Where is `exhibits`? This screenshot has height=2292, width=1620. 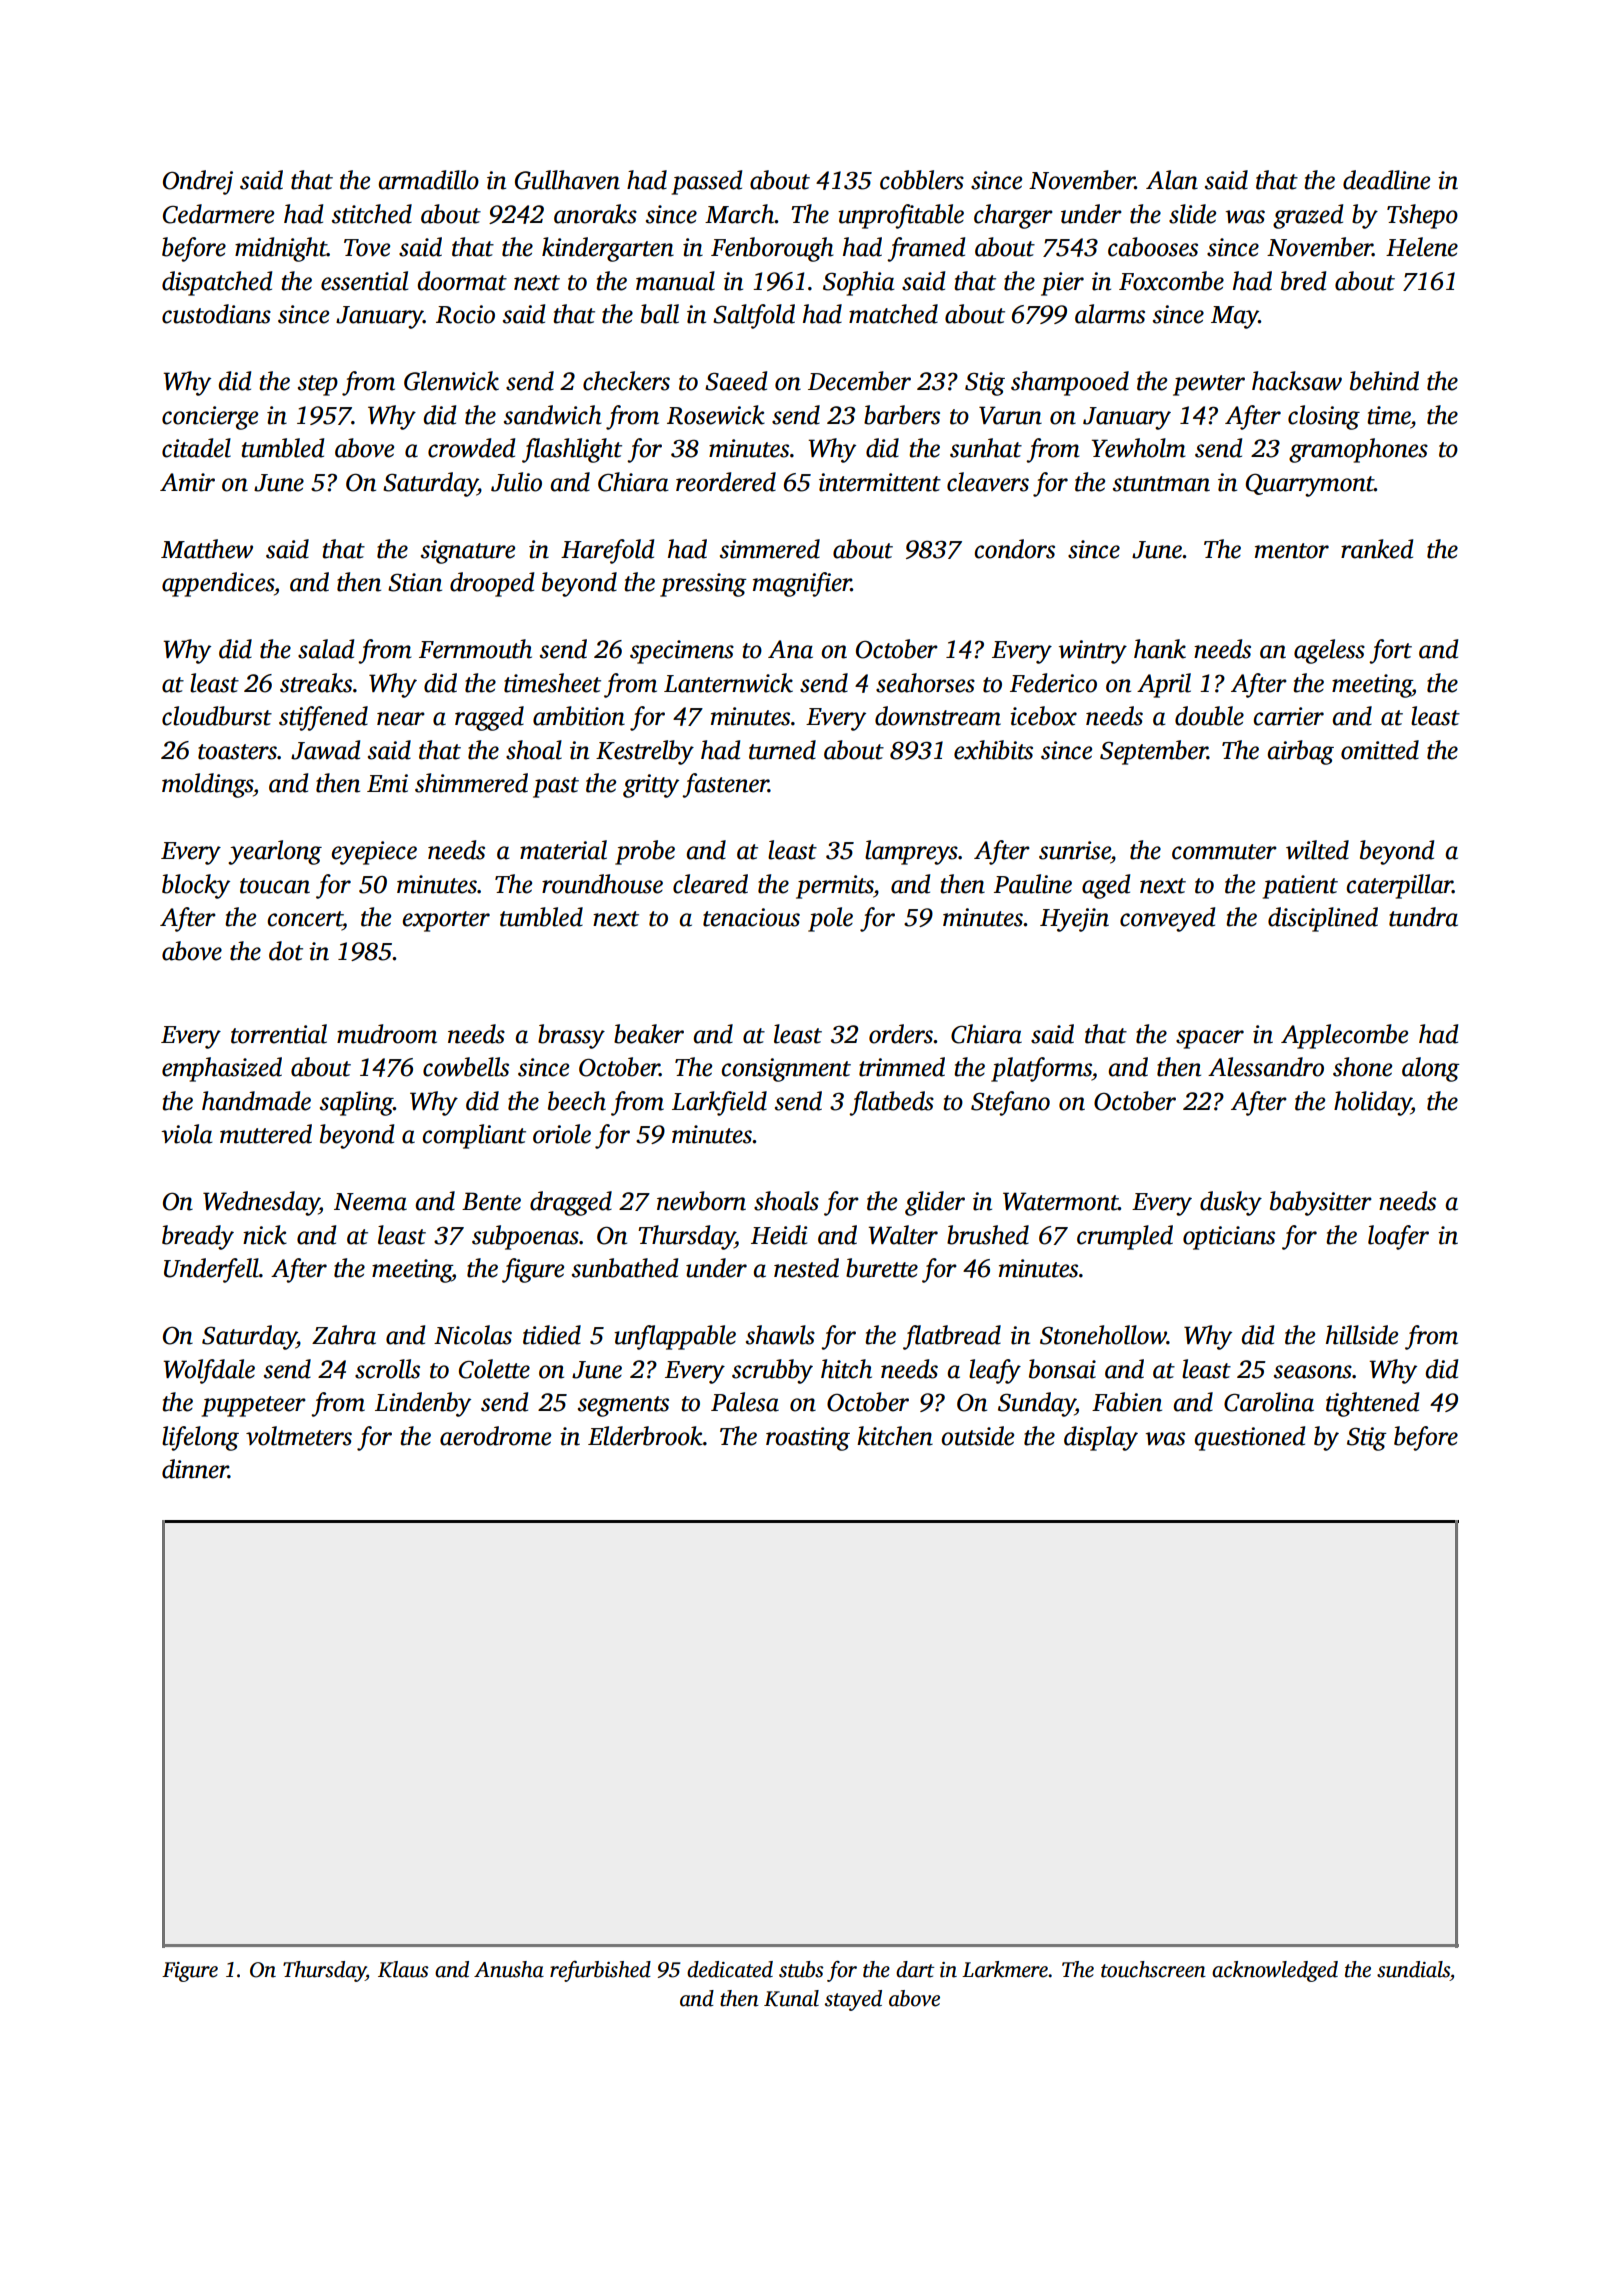
exhibits is located at coordinates (993, 750).
